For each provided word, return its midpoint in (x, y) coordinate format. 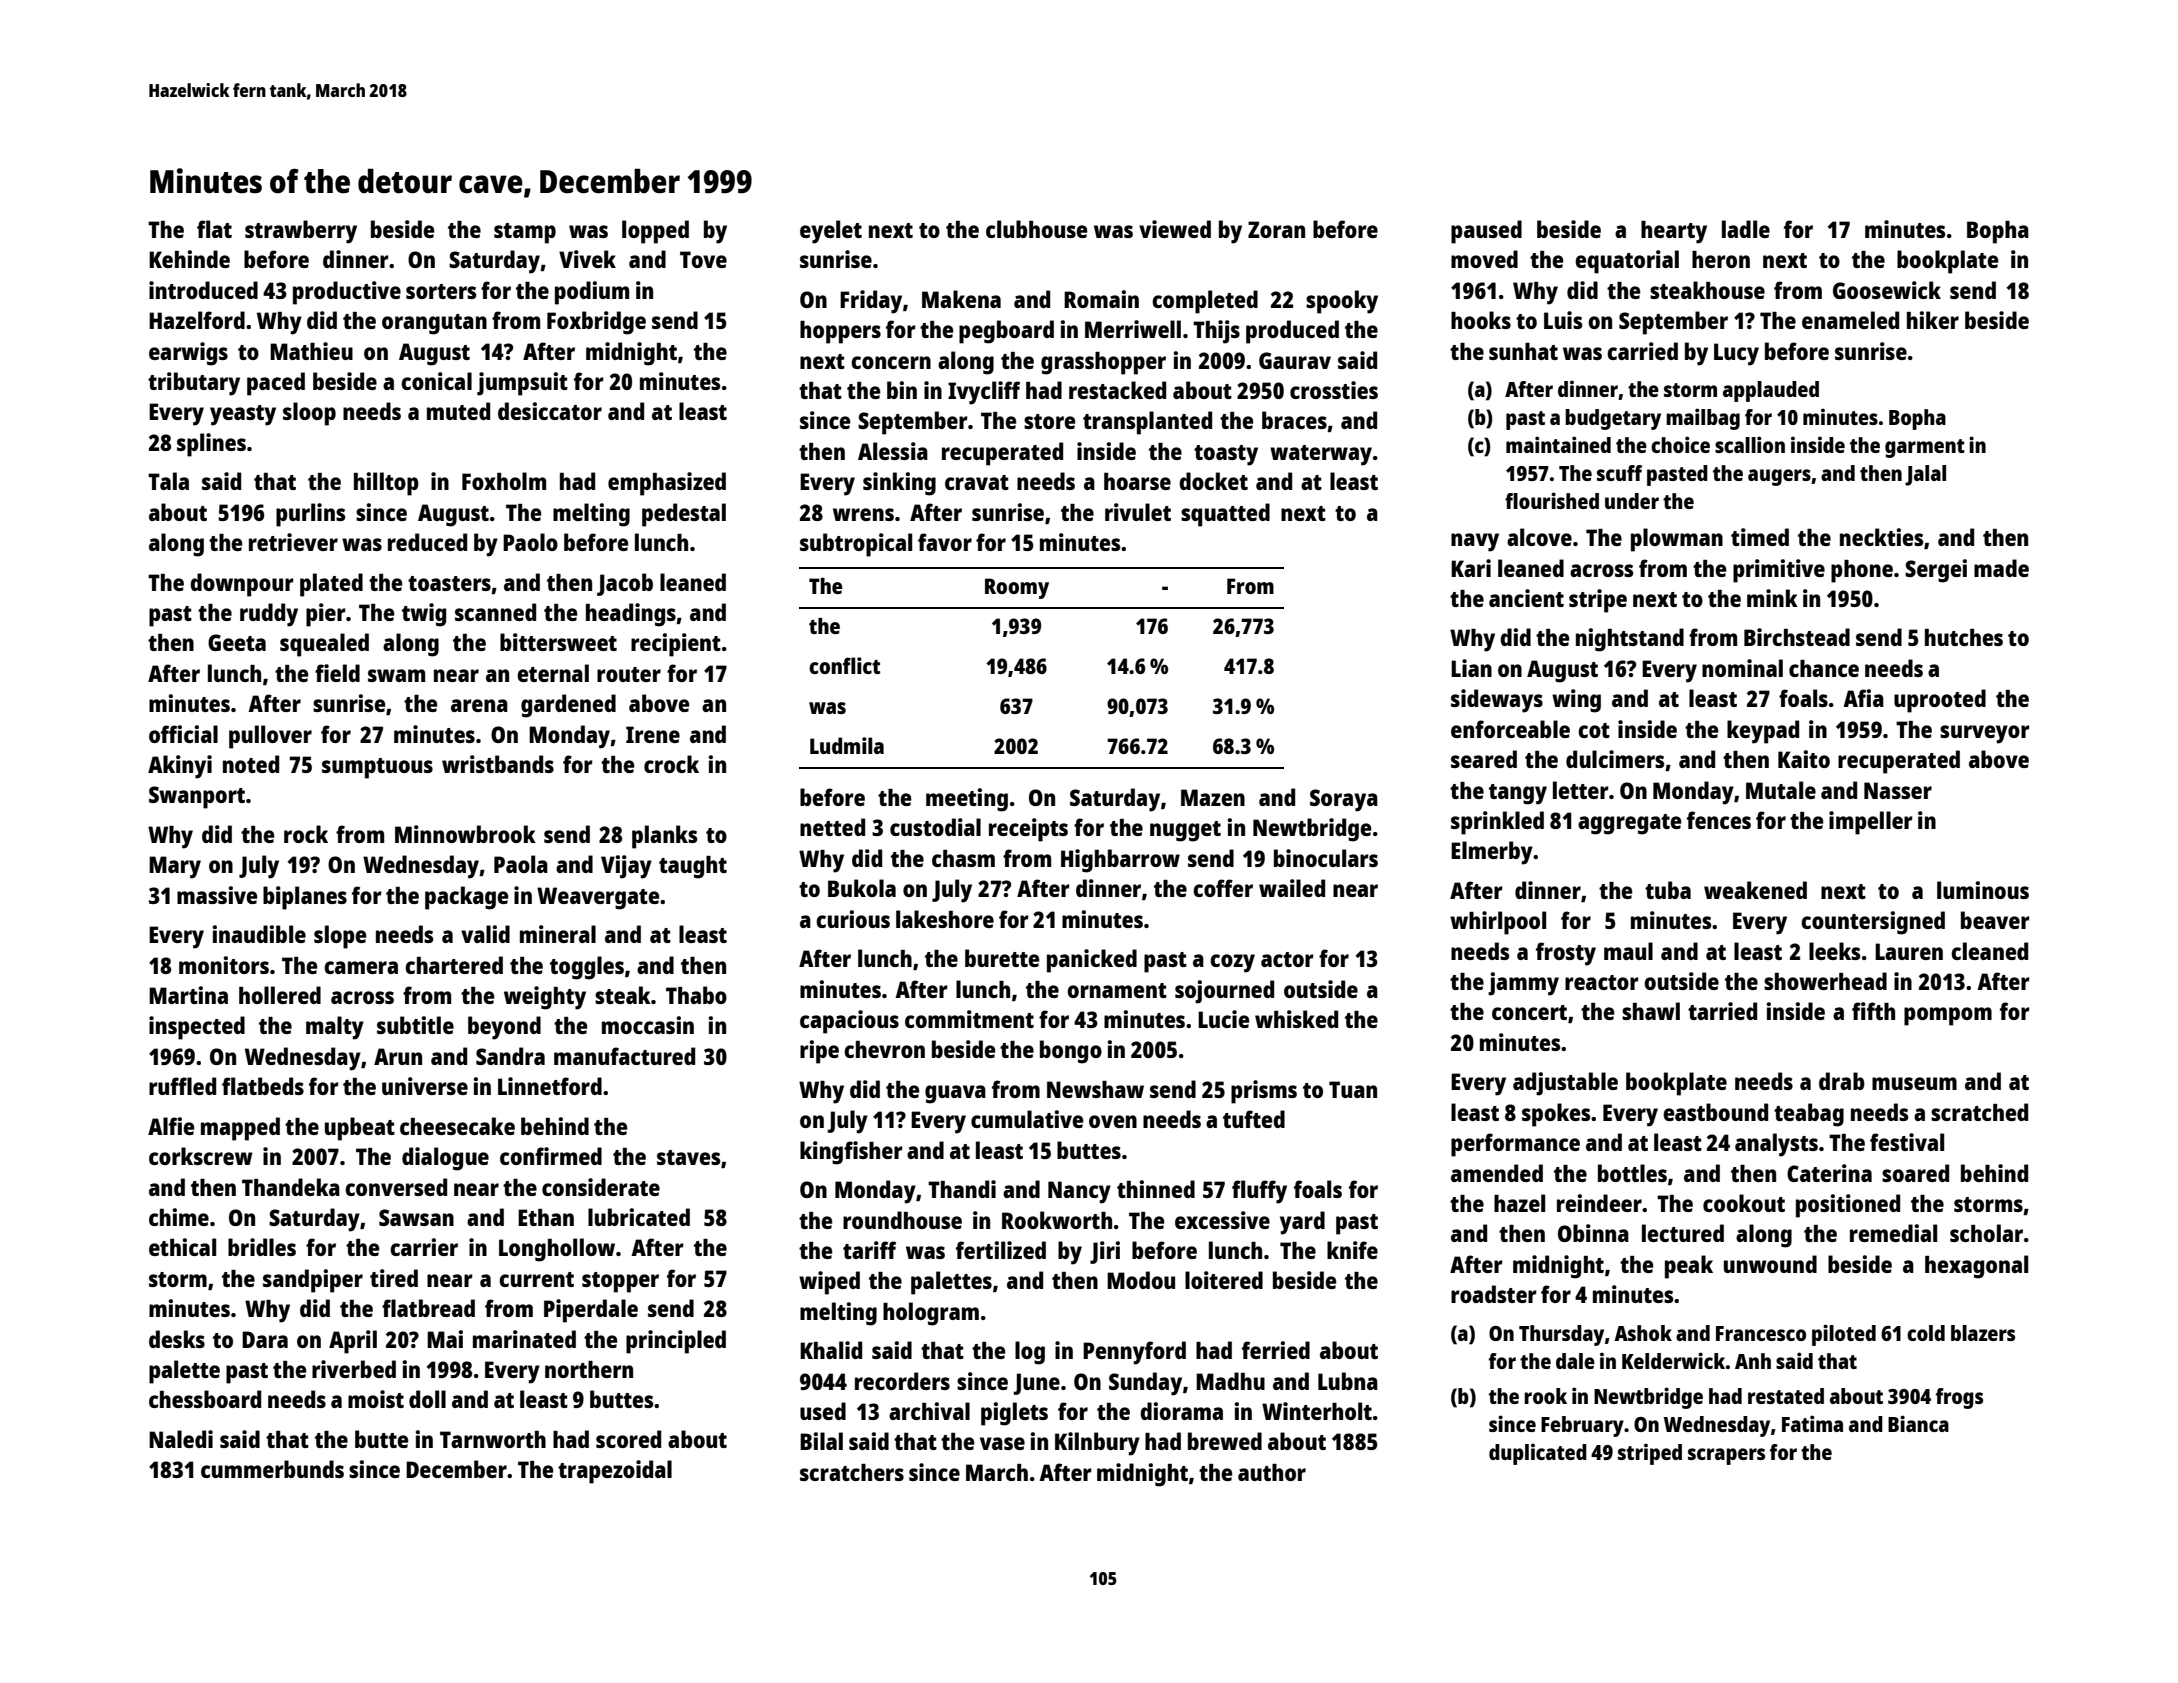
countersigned (1873, 923)
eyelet (831, 232)
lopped (655, 232)
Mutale (1781, 790)
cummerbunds (272, 1469)
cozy (1232, 963)
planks (664, 837)
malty (335, 1028)
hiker (1933, 320)
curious (853, 919)
